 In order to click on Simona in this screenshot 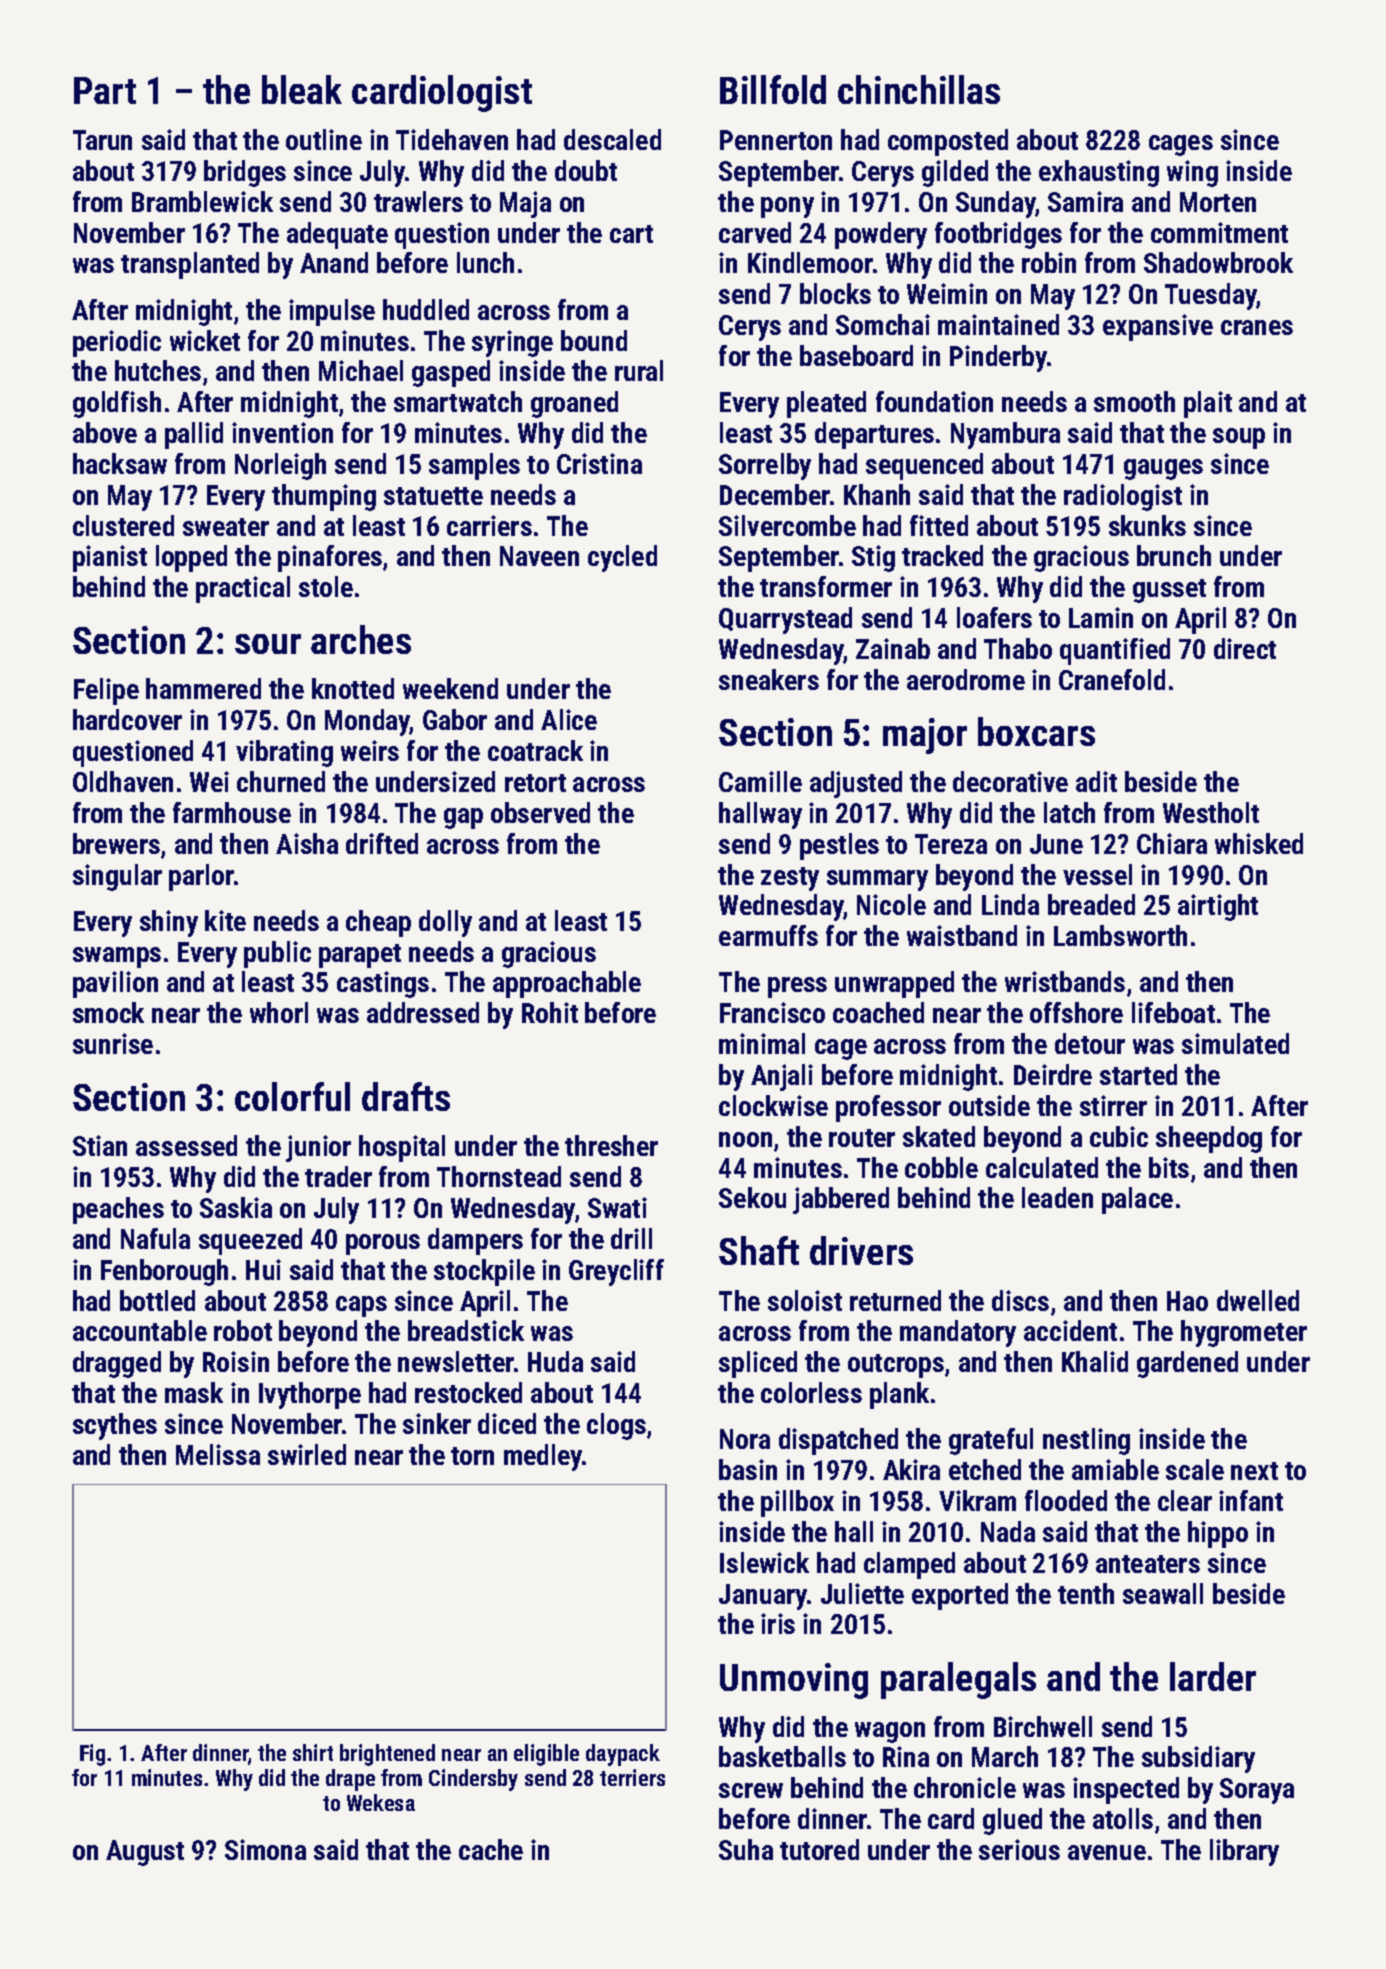, I will do `click(265, 1849)`.
